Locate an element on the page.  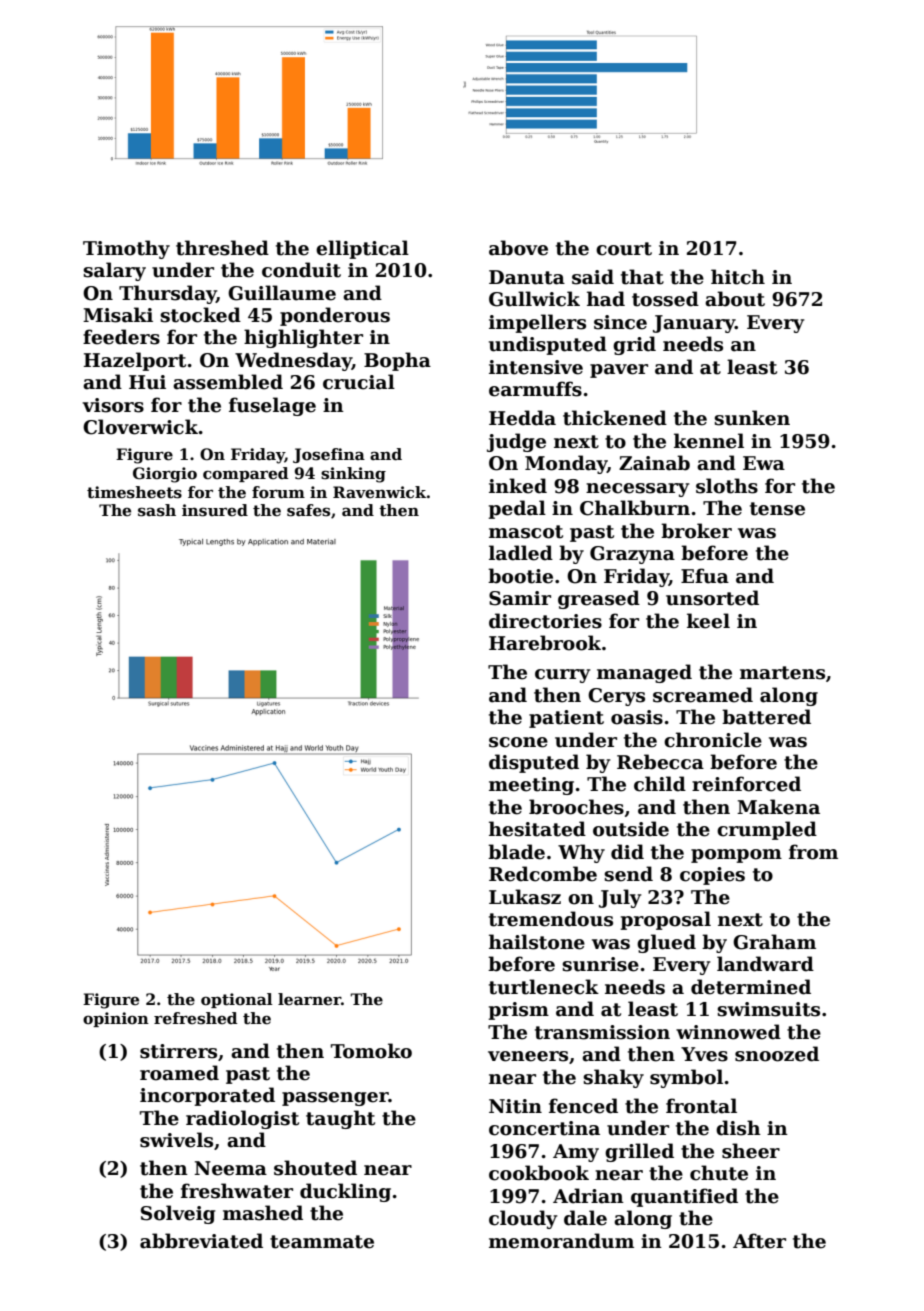
cloudy is located at coordinates (523, 1219).
